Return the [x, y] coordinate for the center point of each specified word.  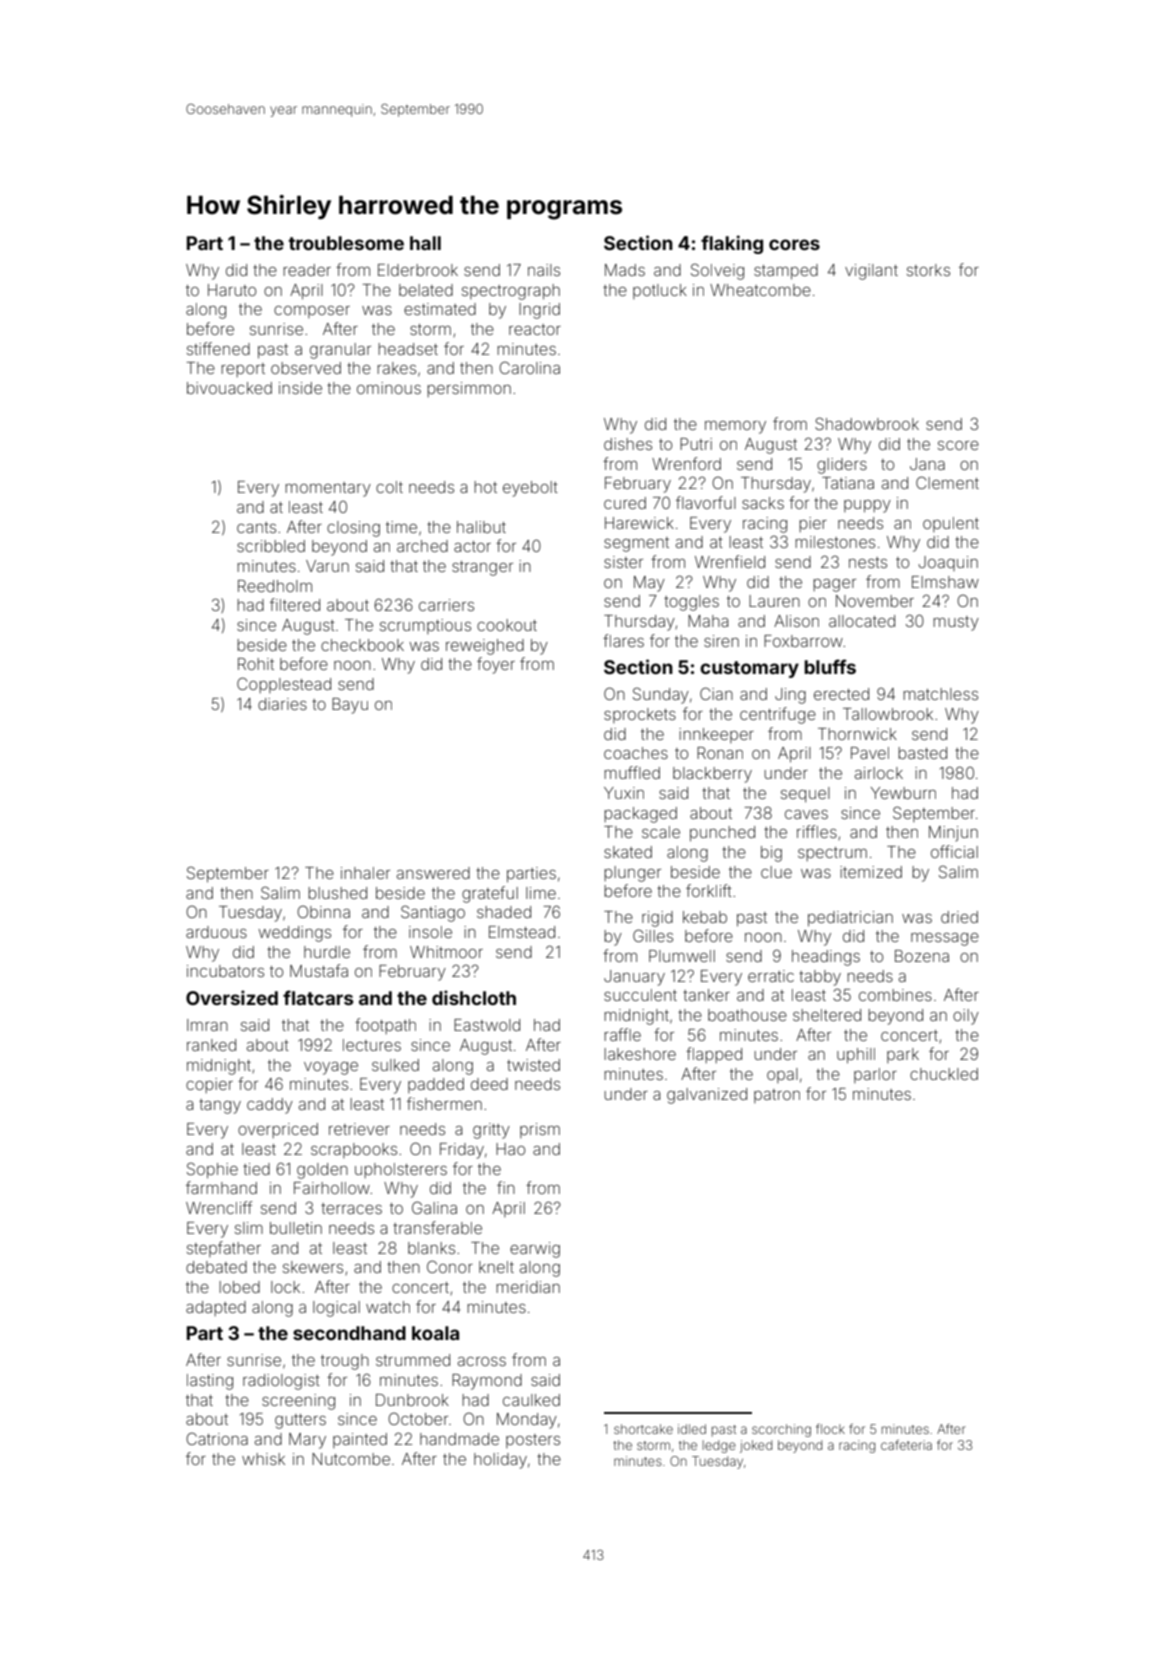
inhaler [365, 873]
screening [298, 1402]
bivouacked [229, 388]
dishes [628, 444]
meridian [528, 1287]
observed [306, 368]
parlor [875, 1075]
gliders [842, 466]
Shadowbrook [867, 423]
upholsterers [401, 1170]
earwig [535, 1250]
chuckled [944, 1074]
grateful [490, 894]
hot [485, 487]
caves [806, 814]
